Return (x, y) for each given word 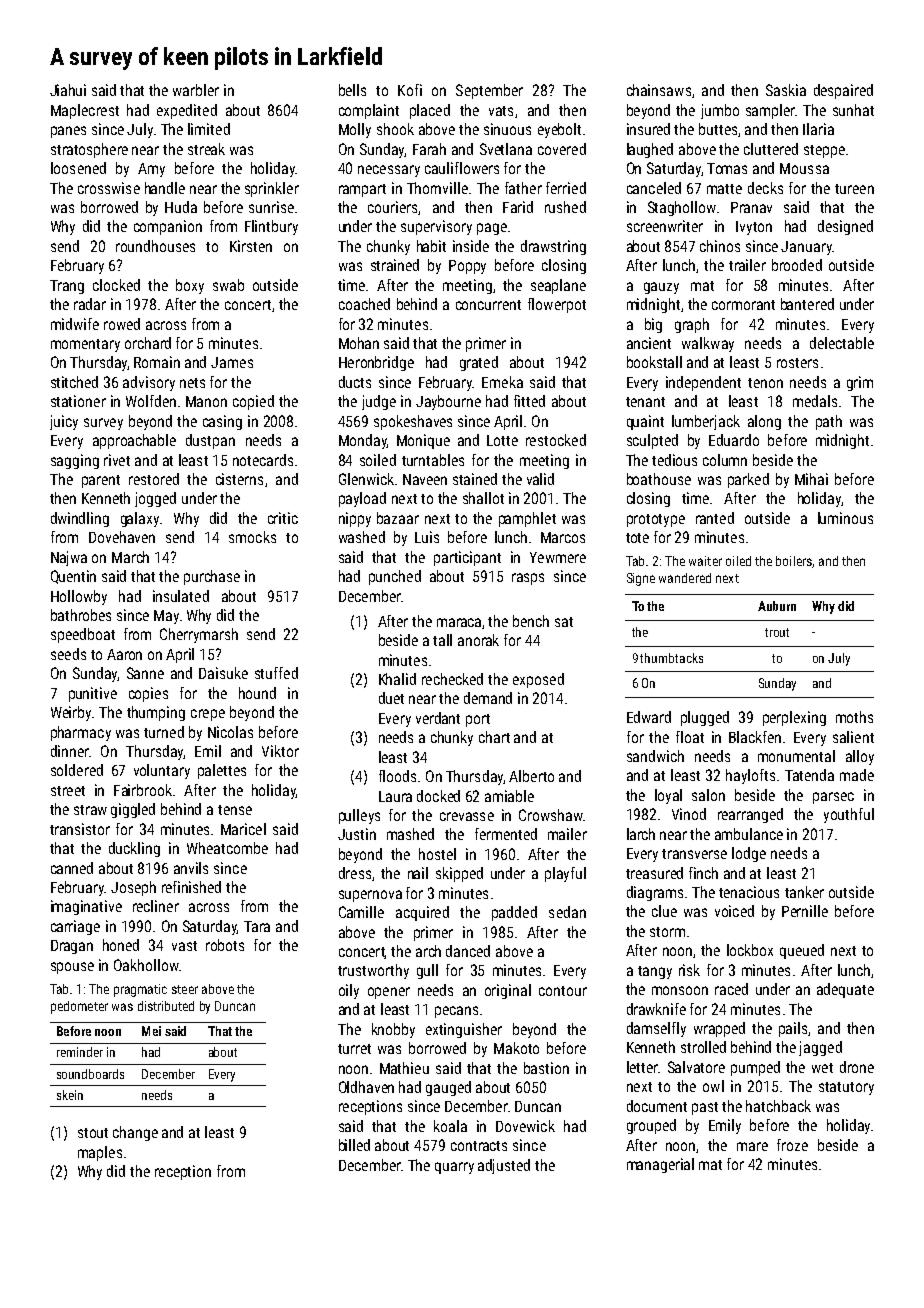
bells (352, 90)
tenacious (749, 892)
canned (72, 868)
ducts (355, 382)
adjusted (504, 1166)
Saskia (786, 90)
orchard (148, 343)
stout (93, 1133)
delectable (842, 343)
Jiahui (68, 90)
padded (514, 913)
